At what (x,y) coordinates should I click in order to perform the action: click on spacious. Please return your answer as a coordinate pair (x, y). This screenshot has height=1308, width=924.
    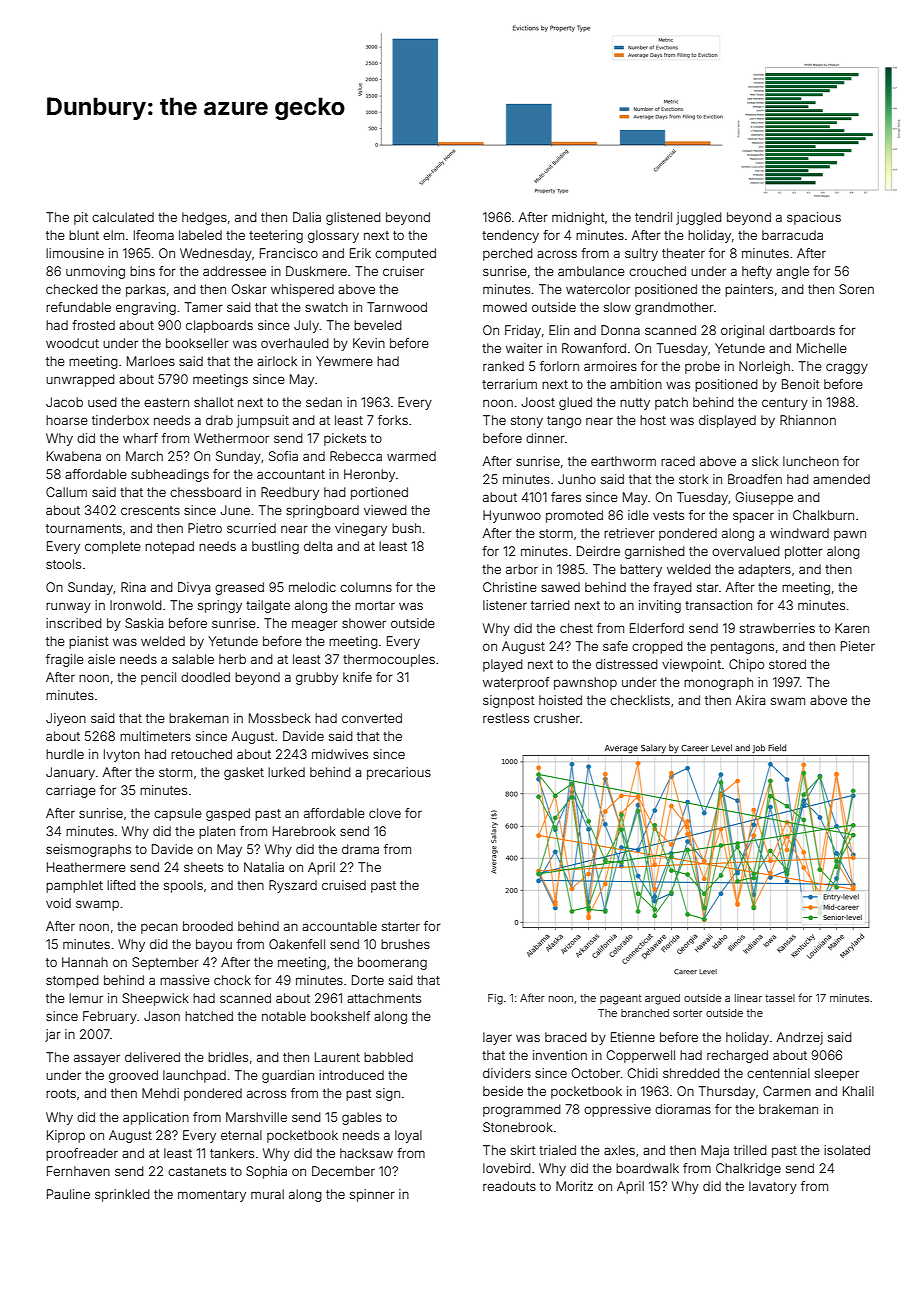
    Looking at the image, I should click on (814, 218).
